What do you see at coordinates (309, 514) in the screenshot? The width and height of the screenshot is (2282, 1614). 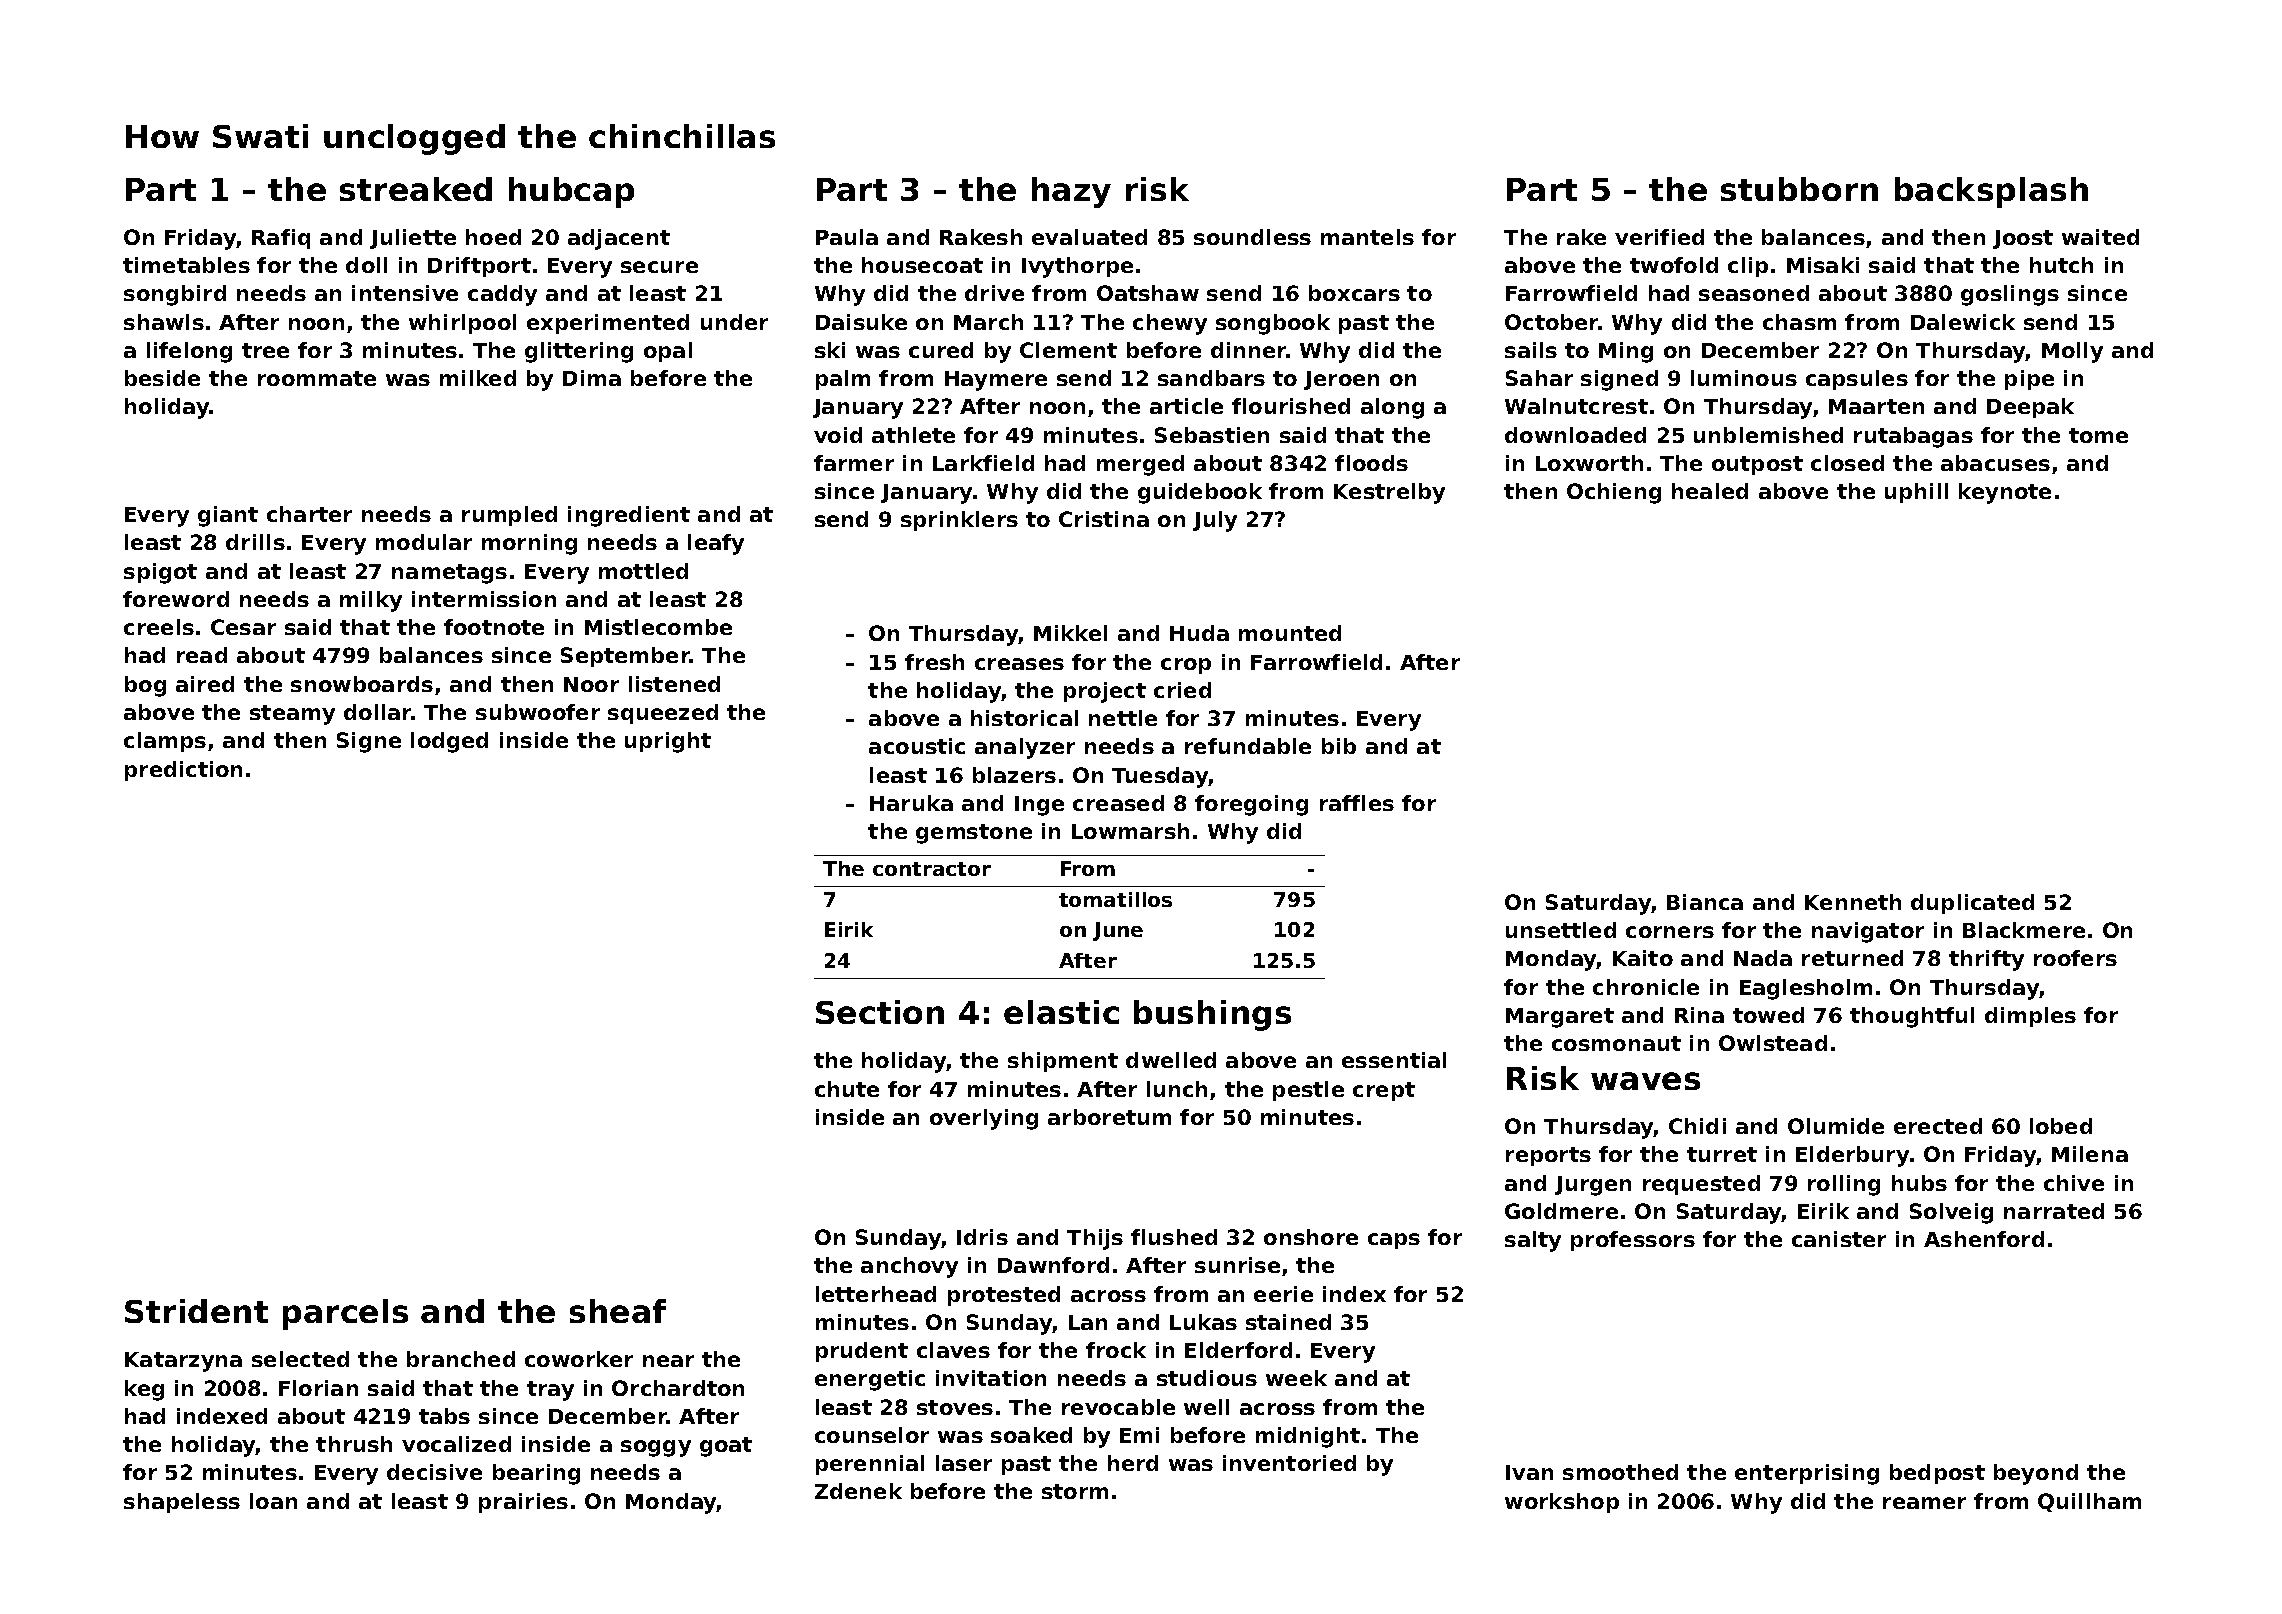 I see `charter` at bounding box center [309, 514].
